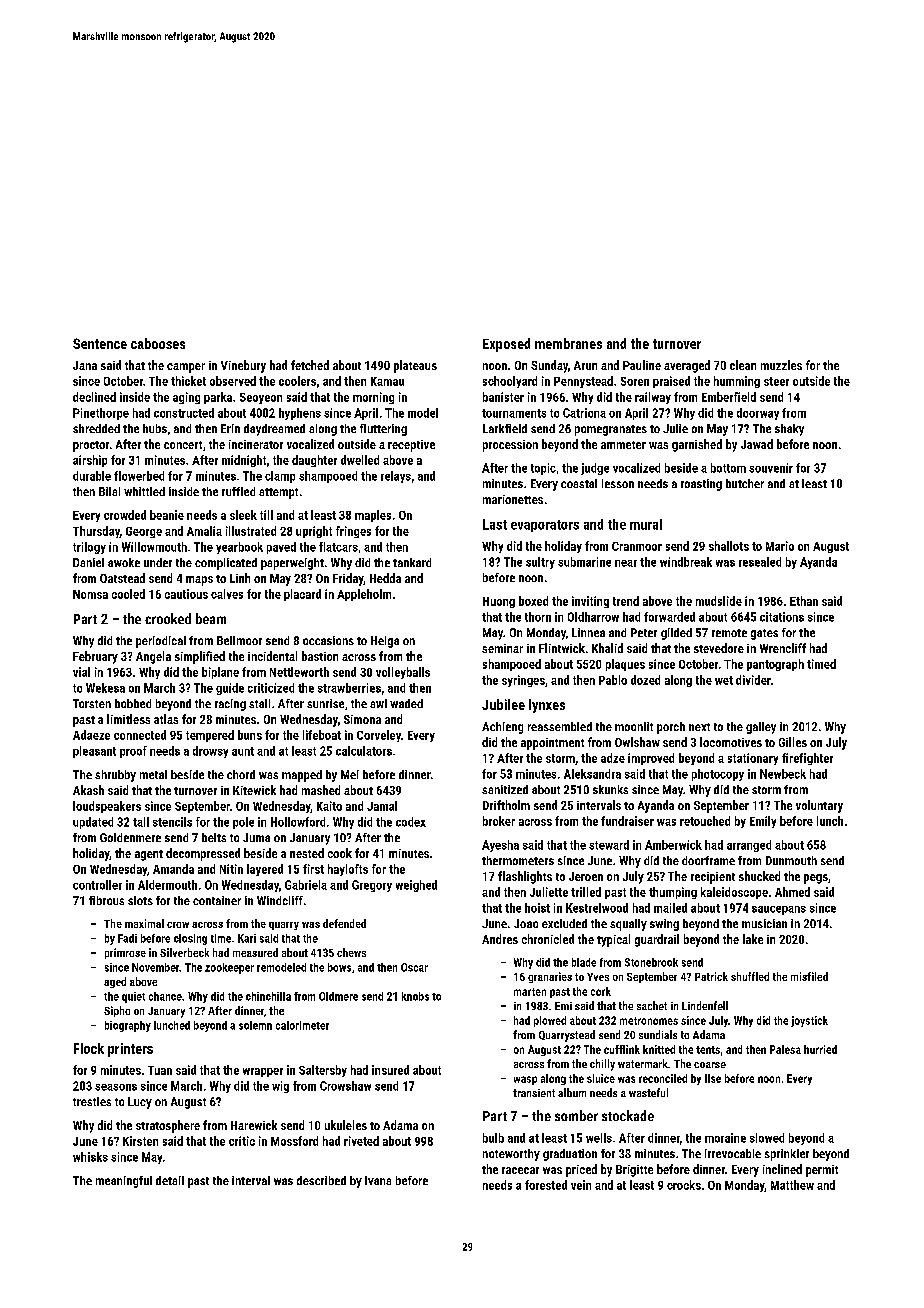  What do you see at coordinates (525, 1080) in the screenshot?
I see `wasp` at bounding box center [525, 1080].
